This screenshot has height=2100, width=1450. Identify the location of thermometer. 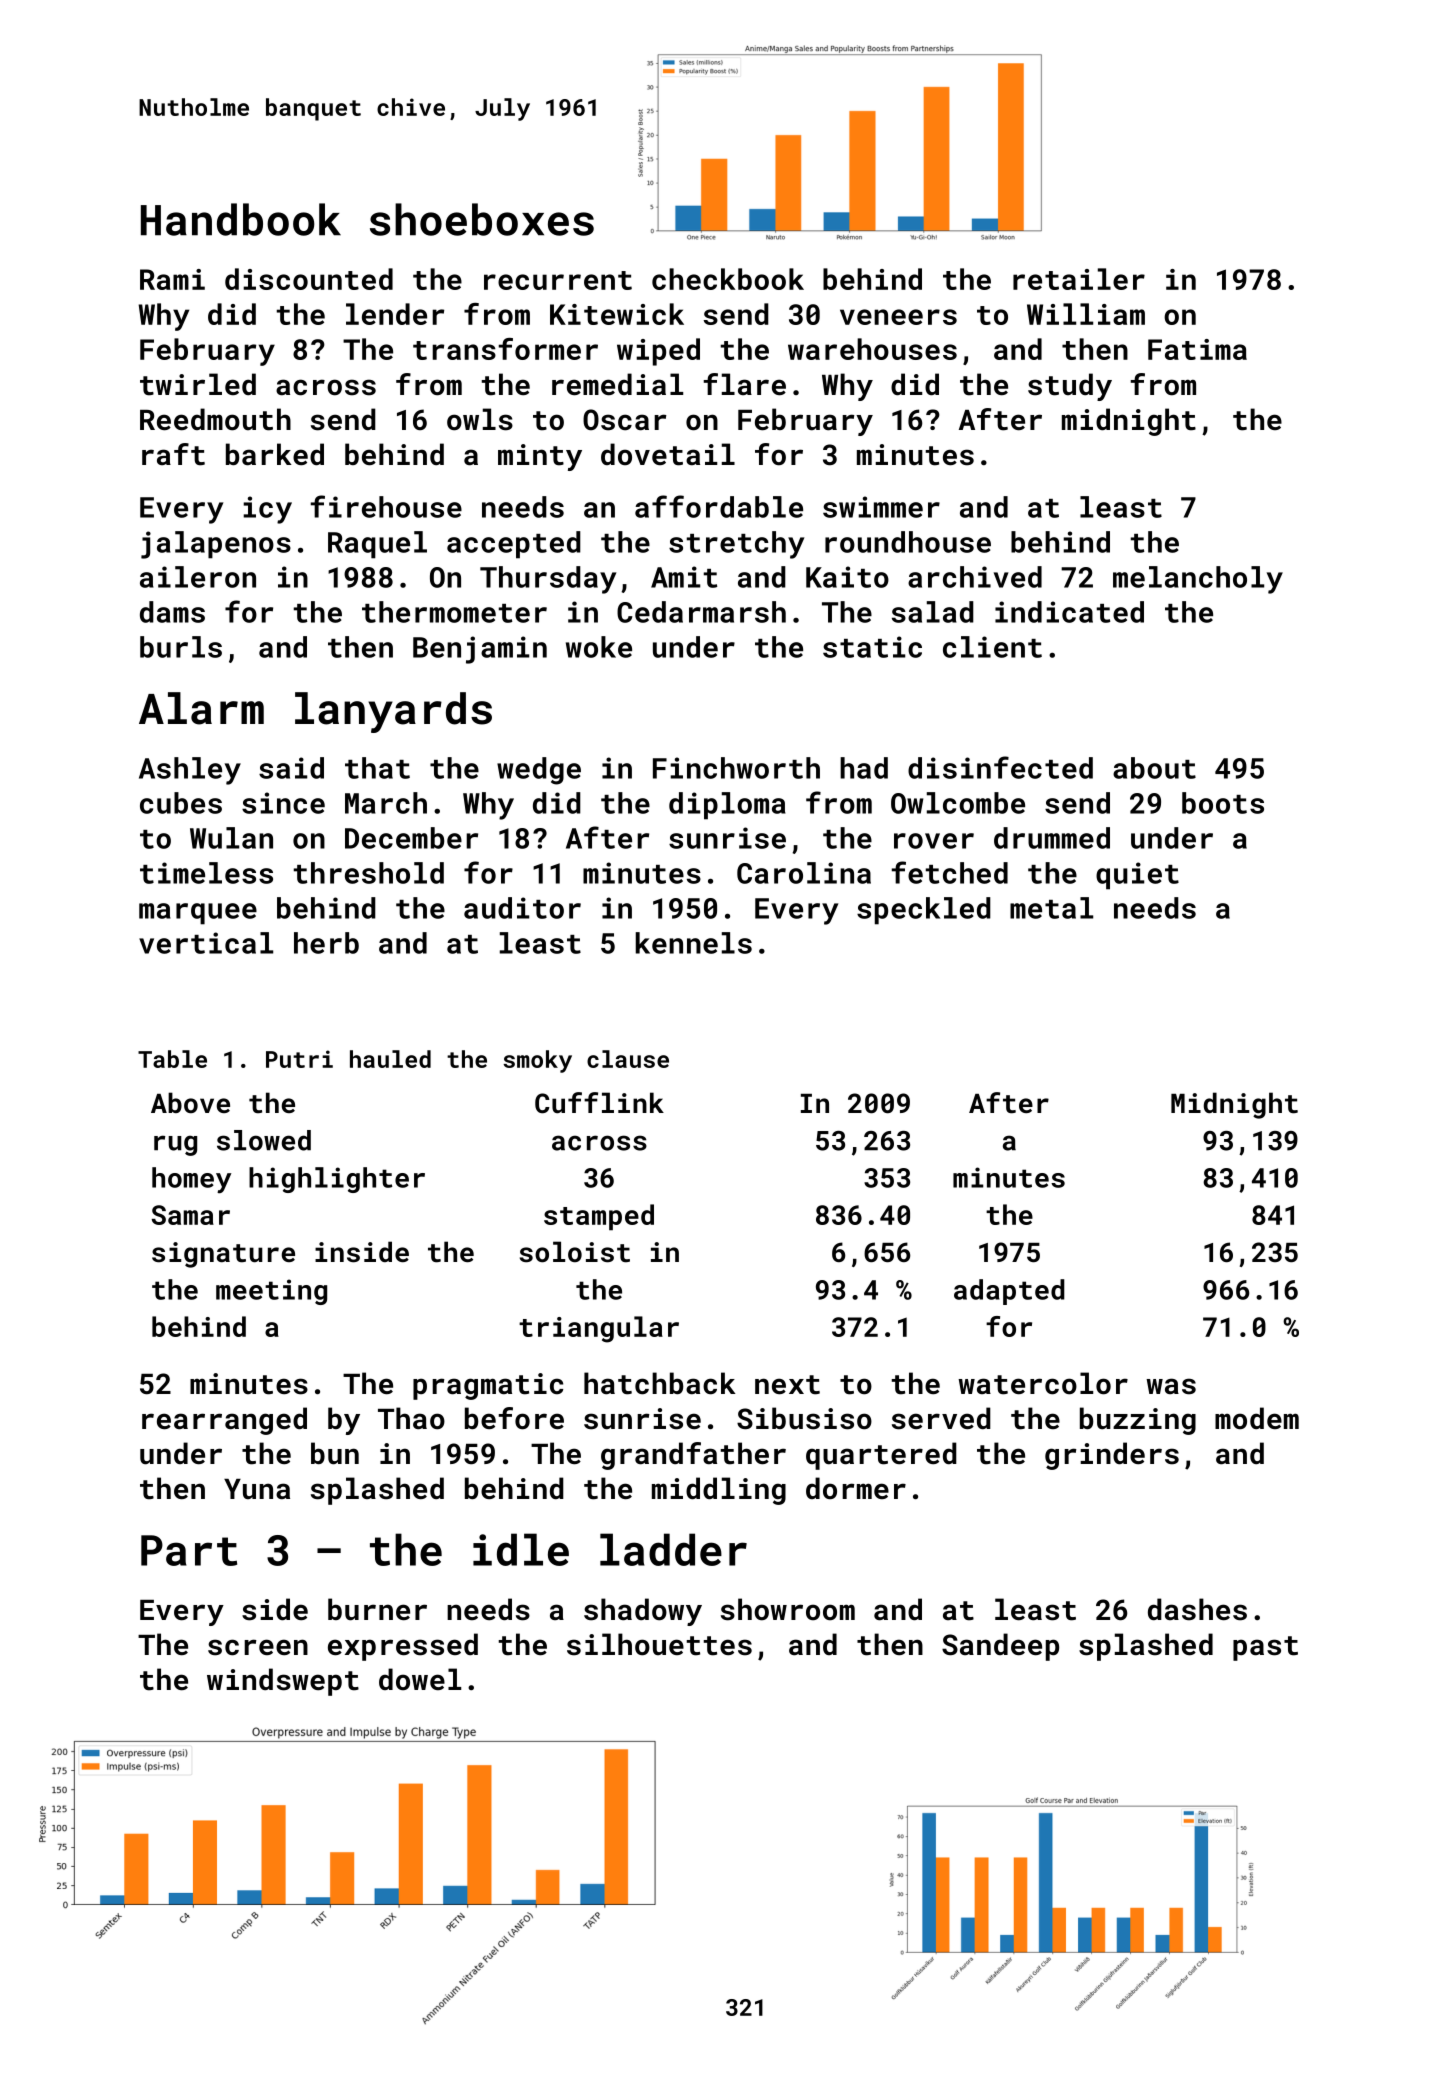
(454, 612).
